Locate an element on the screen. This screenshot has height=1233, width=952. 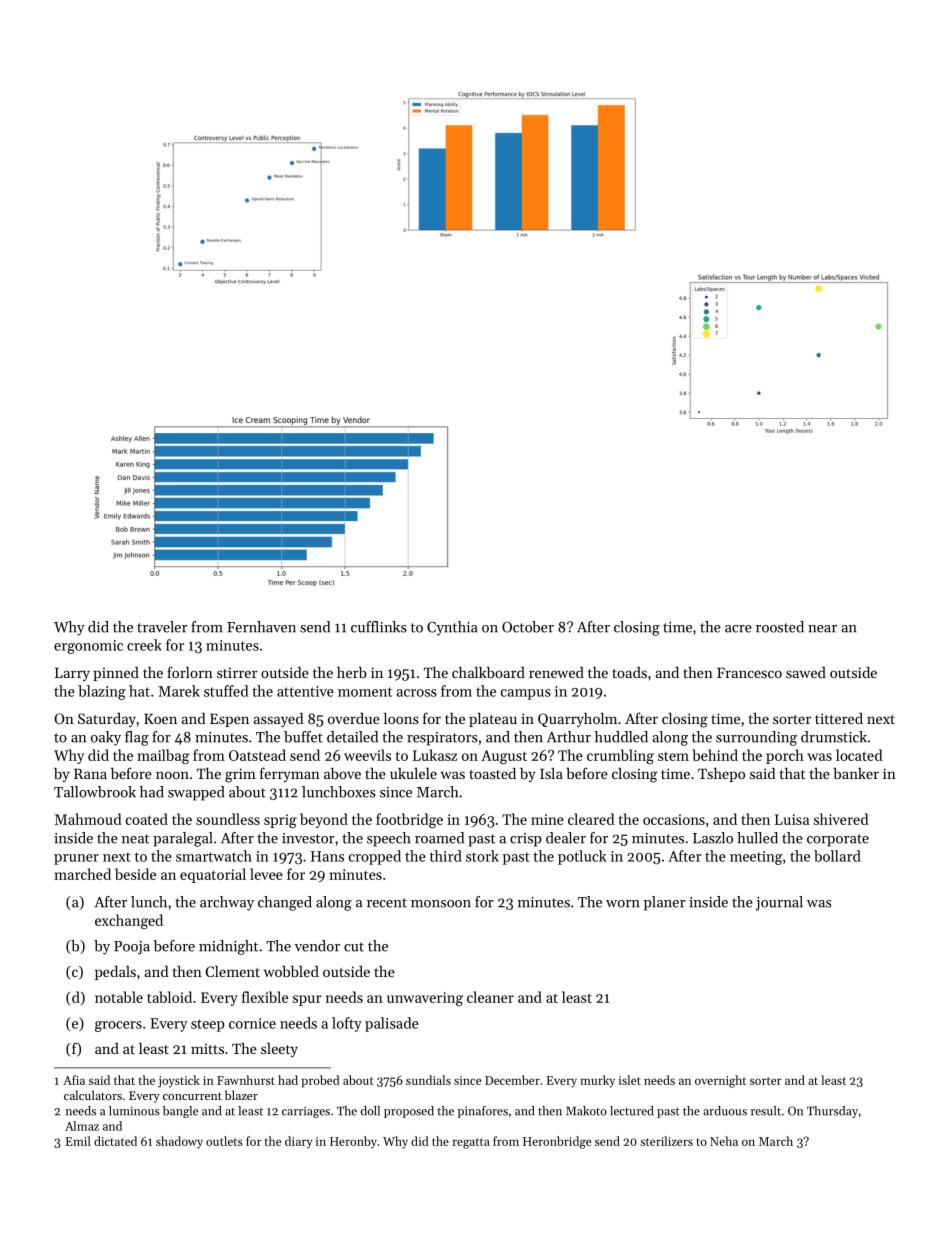
probed is located at coordinates (320, 1081).
